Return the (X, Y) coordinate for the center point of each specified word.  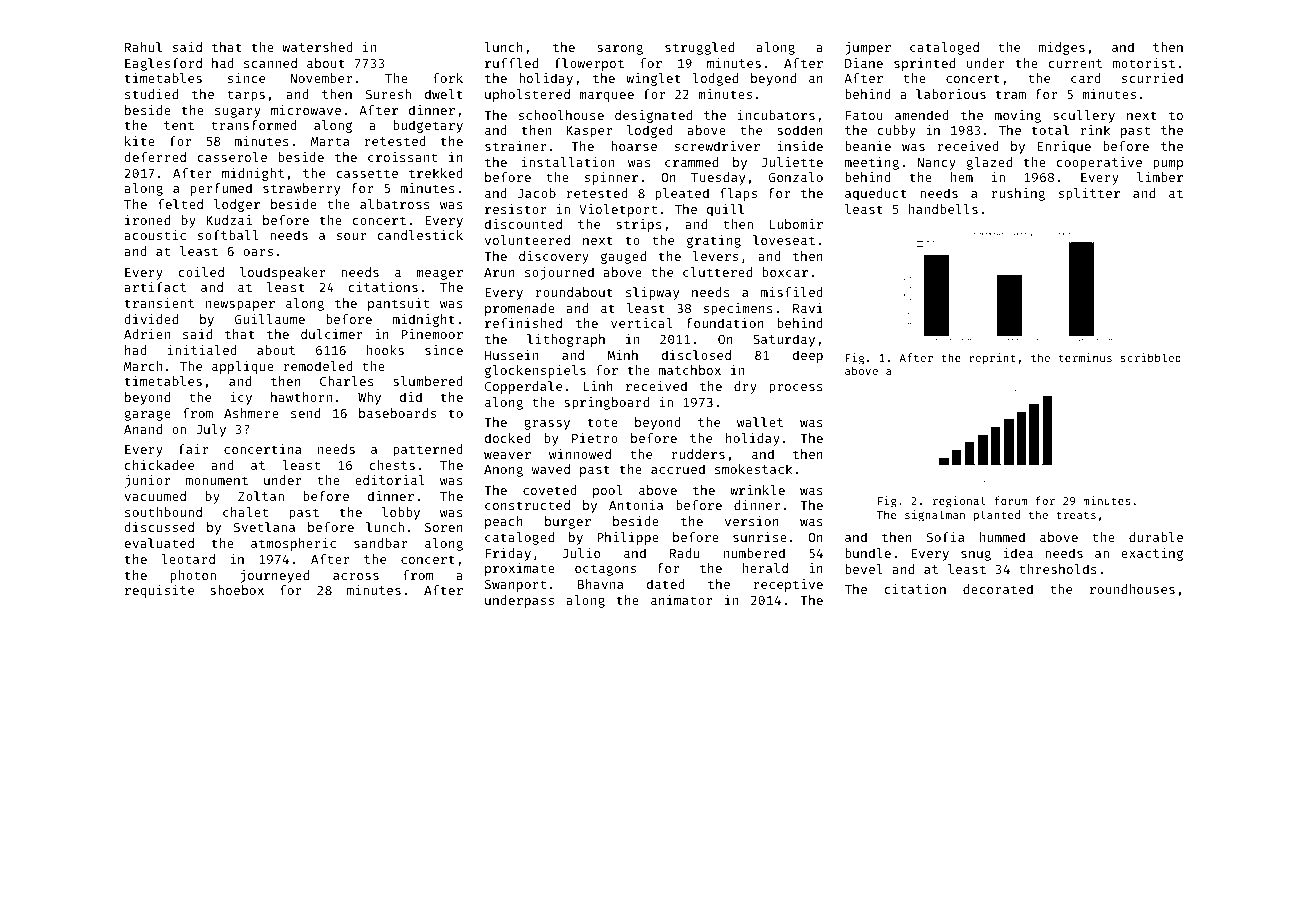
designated (653, 116)
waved (551, 469)
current (1075, 63)
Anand (143, 429)
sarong (620, 49)
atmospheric (293, 544)
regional (959, 502)
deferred (155, 157)
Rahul (143, 47)
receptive (788, 585)
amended (922, 115)
